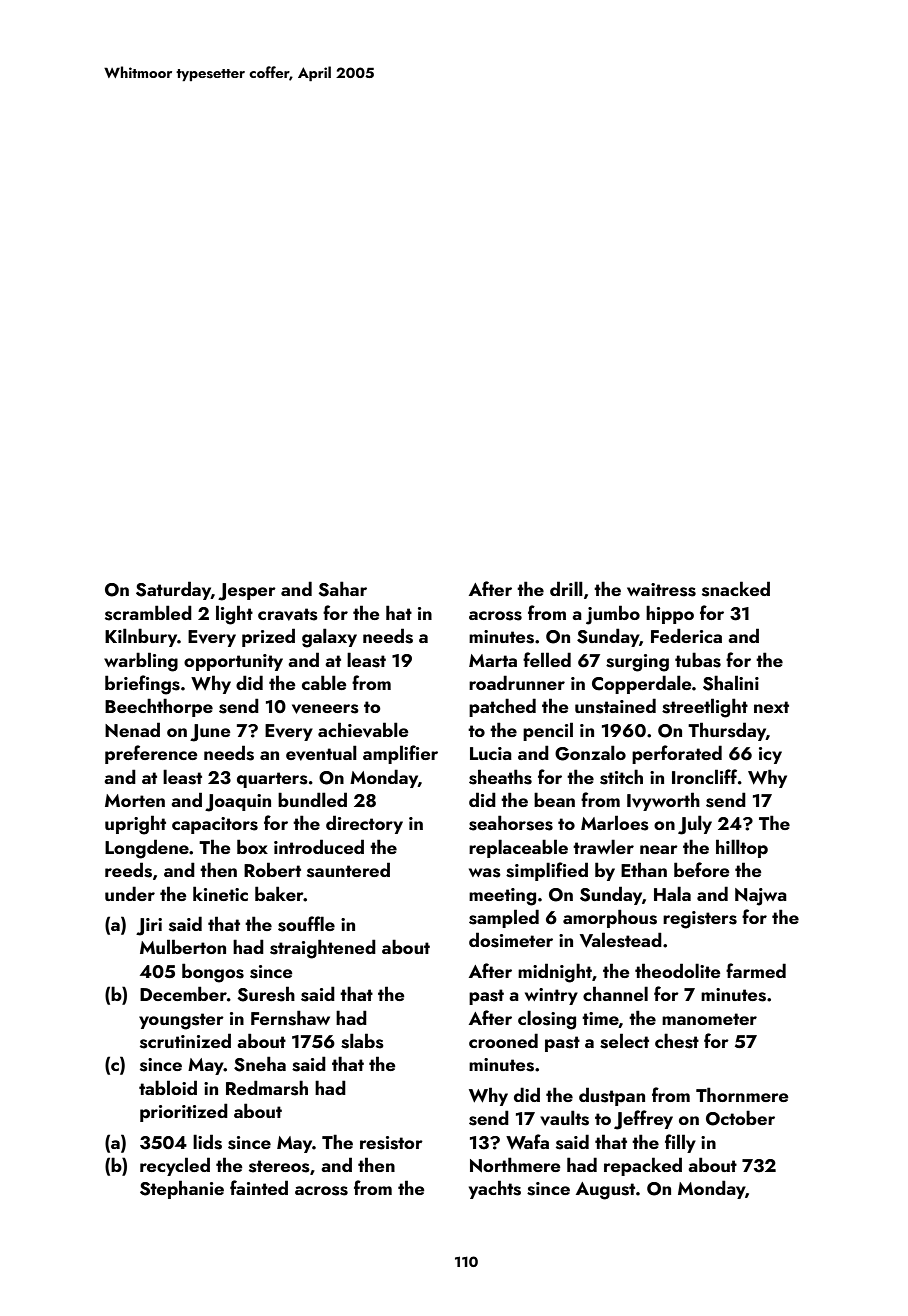  I want to click on resistor, so click(391, 1143).
